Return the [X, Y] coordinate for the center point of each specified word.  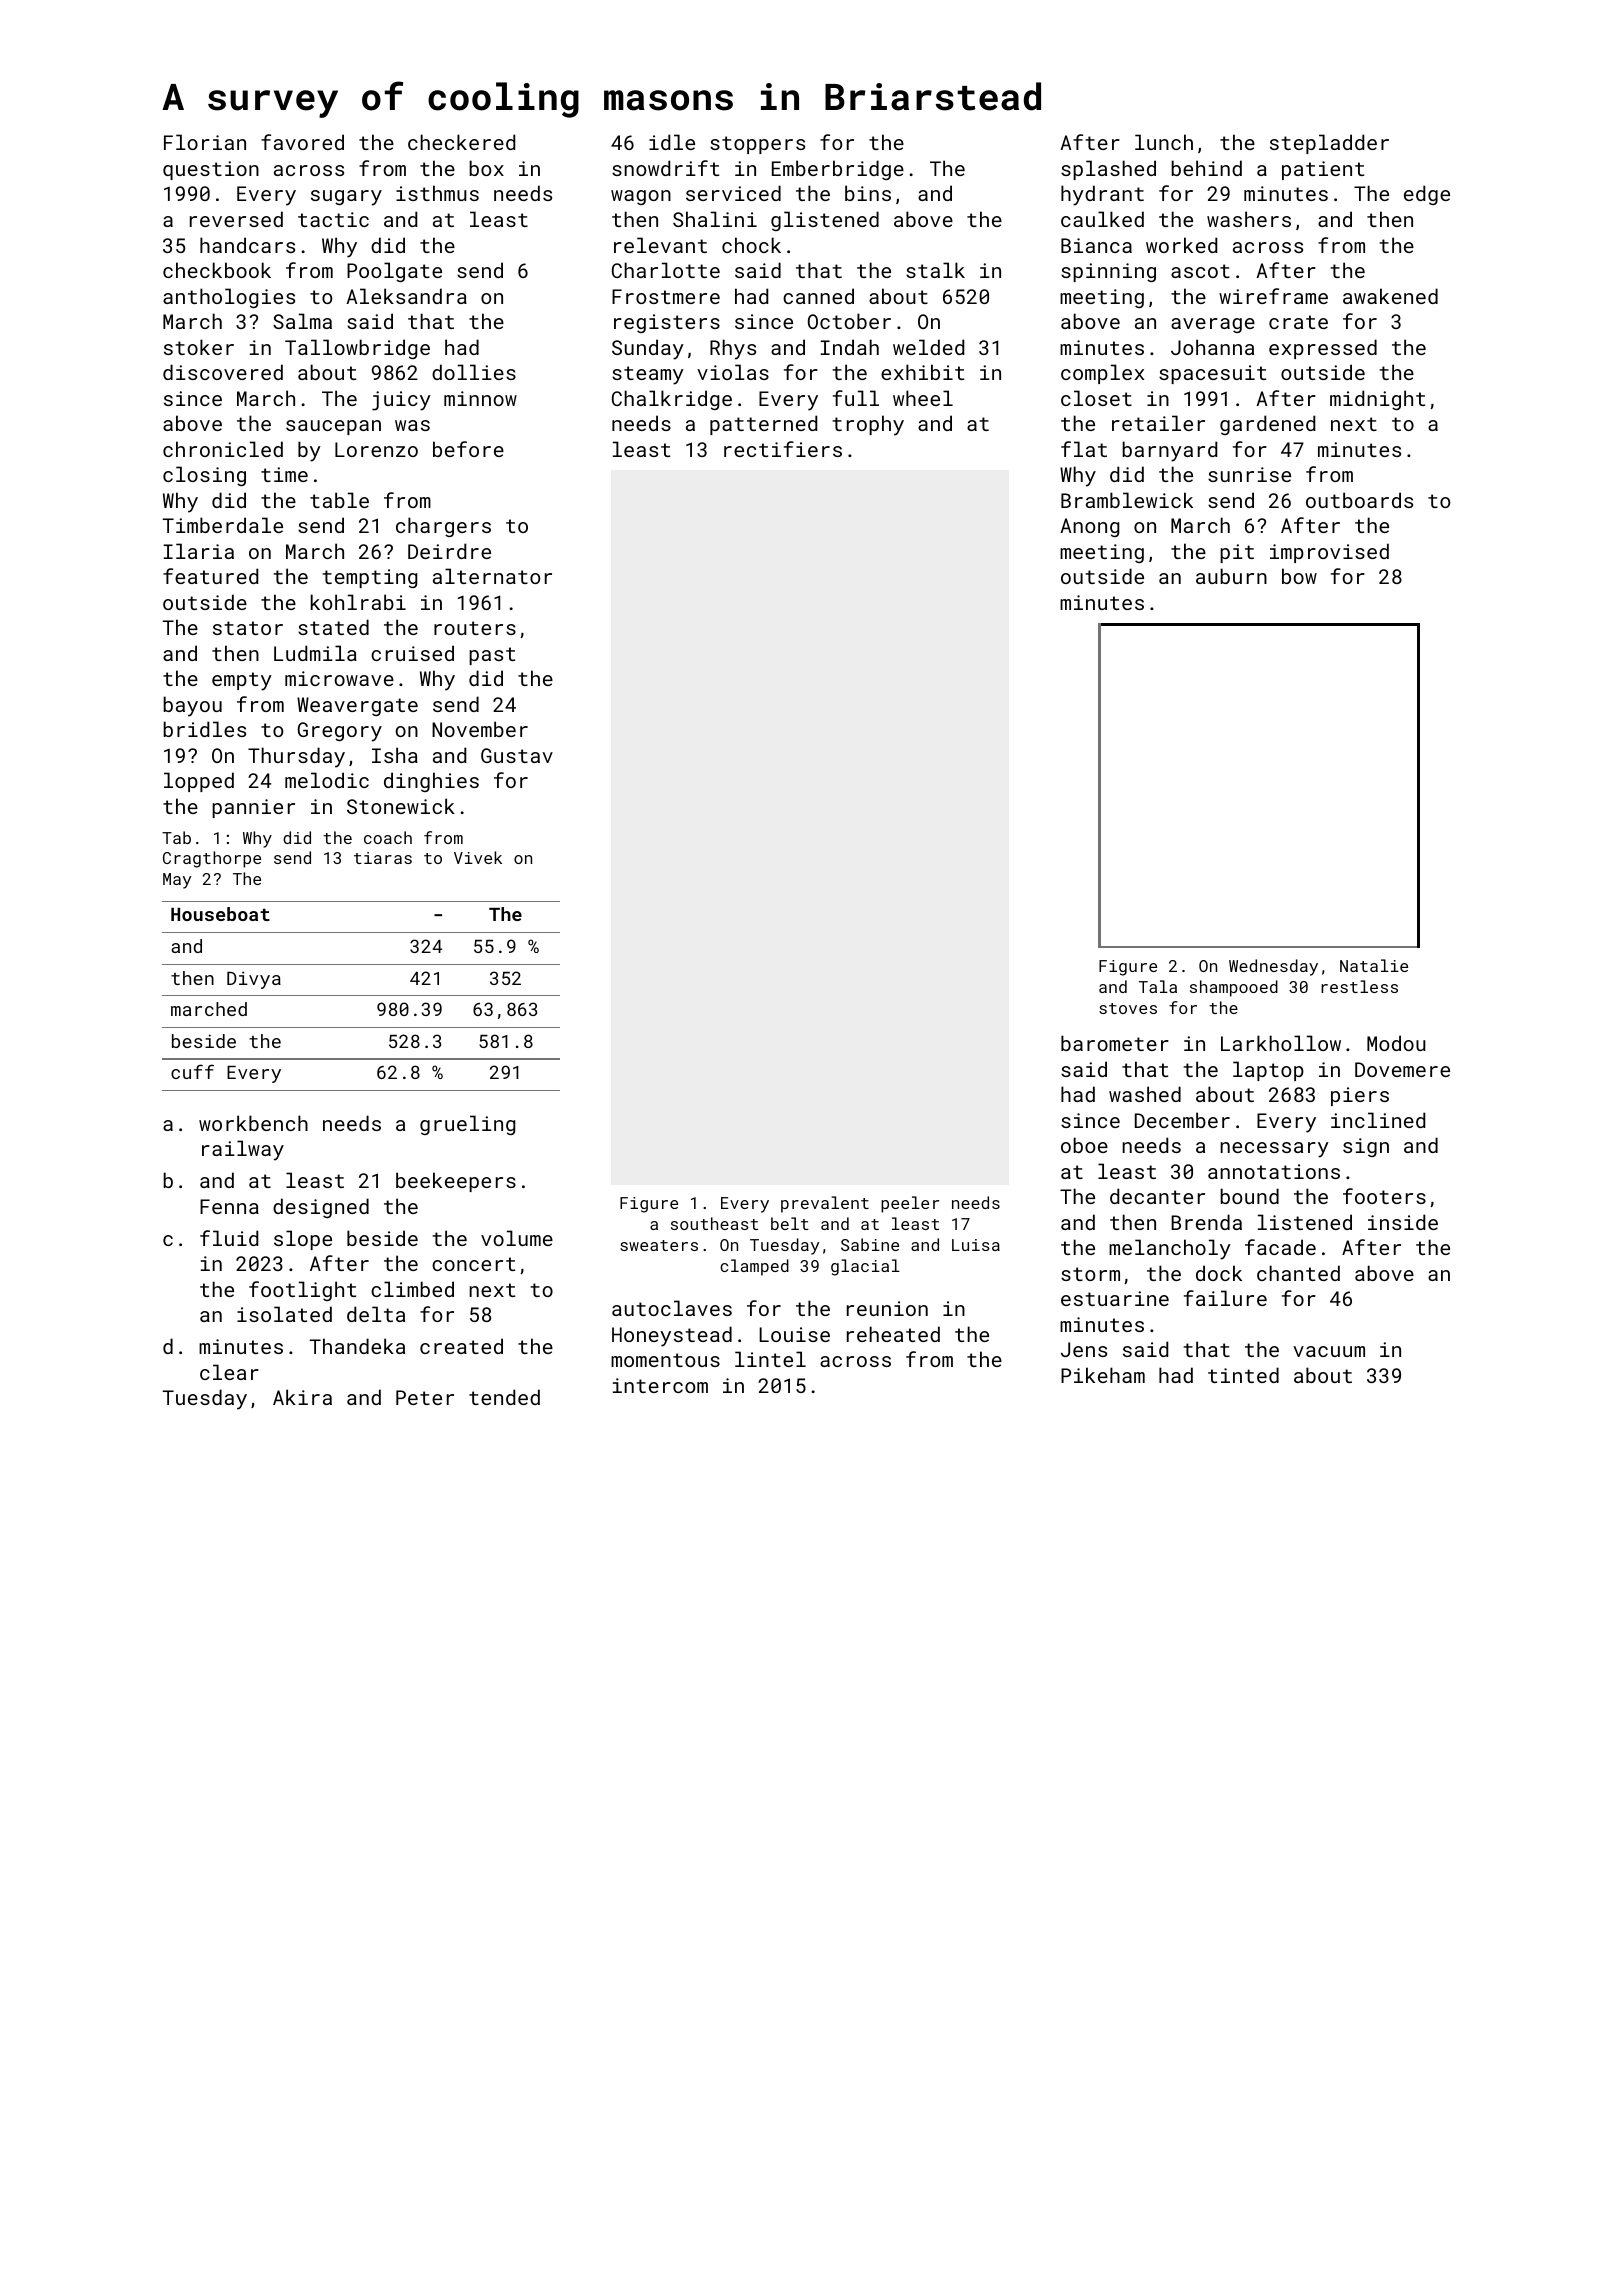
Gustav [517, 755]
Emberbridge [838, 170]
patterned [763, 425]
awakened [1390, 296]
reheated [893, 1334]
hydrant [1102, 195]
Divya [254, 980]
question [211, 170]
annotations [1274, 1171]
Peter [425, 1397]
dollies [474, 372]
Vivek [478, 857]
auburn [1231, 576]
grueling [467, 1125]
